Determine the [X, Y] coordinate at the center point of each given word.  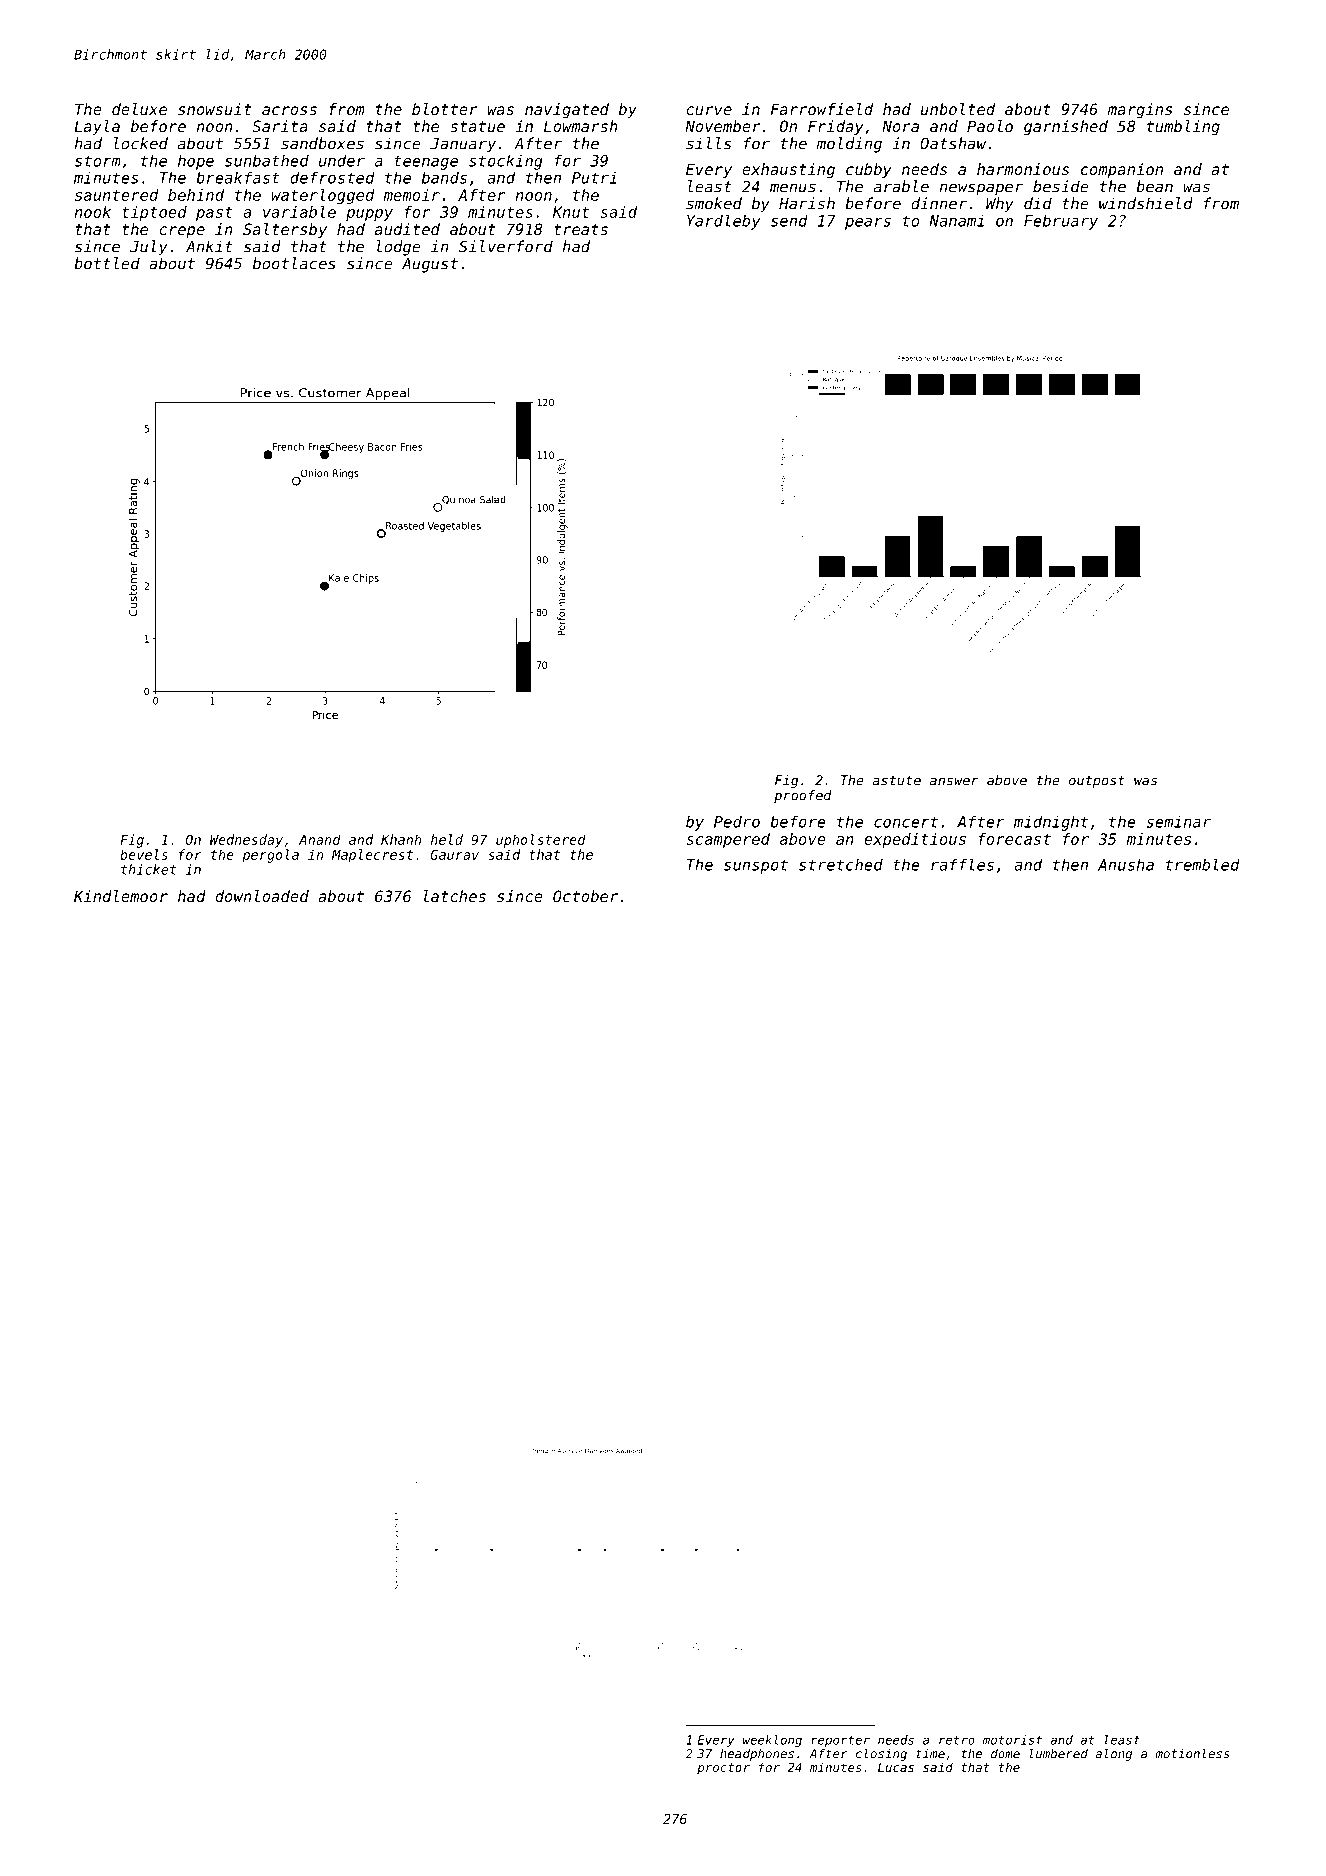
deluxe [139, 109]
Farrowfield [822, 109]
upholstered [541, 841]
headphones [757, 1755]
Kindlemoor [121, 896]
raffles [962, 865]
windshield [1146, 203]
